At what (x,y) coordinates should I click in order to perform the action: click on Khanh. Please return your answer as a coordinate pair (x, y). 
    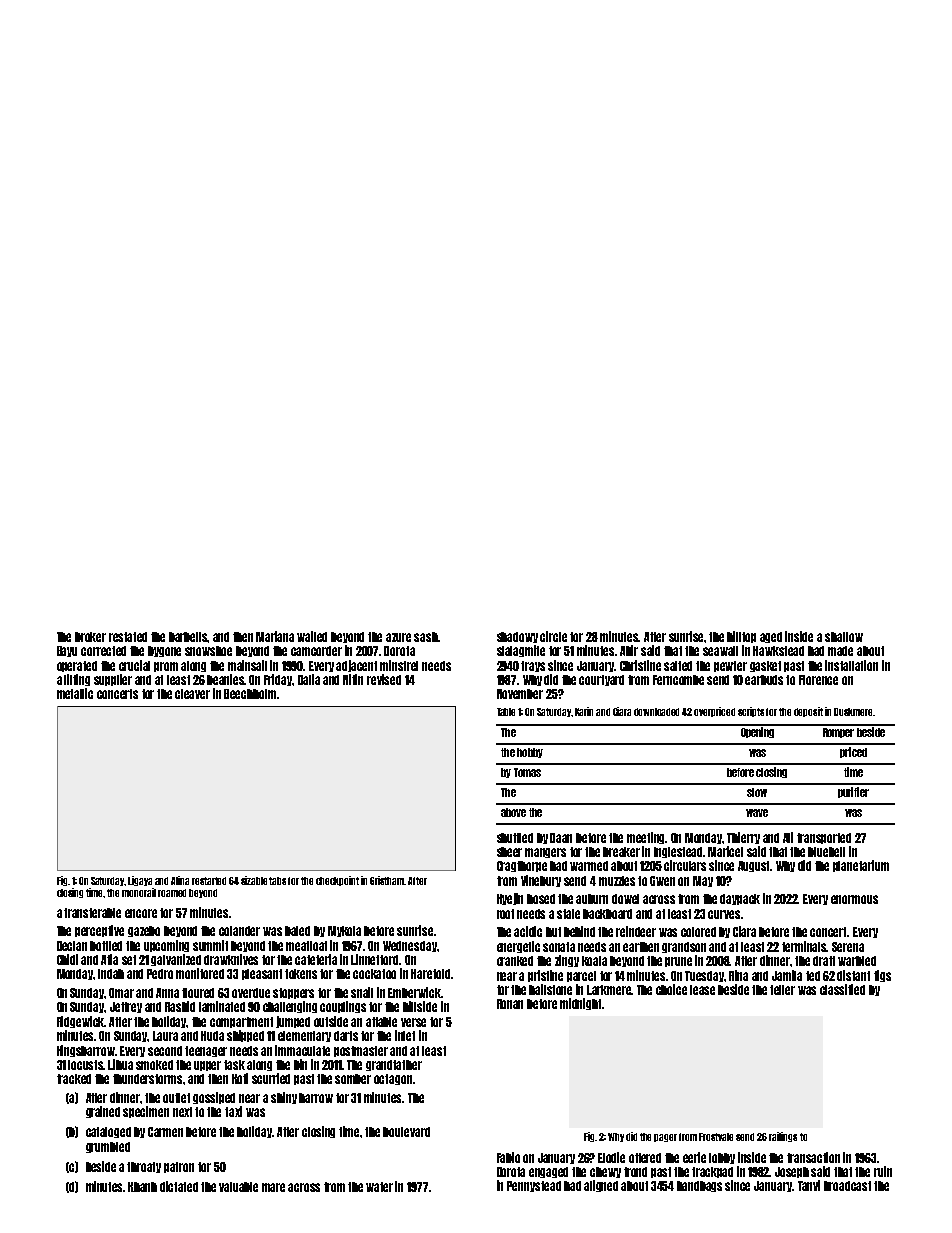
    Looking at the image, I should click on (142, 1187).
